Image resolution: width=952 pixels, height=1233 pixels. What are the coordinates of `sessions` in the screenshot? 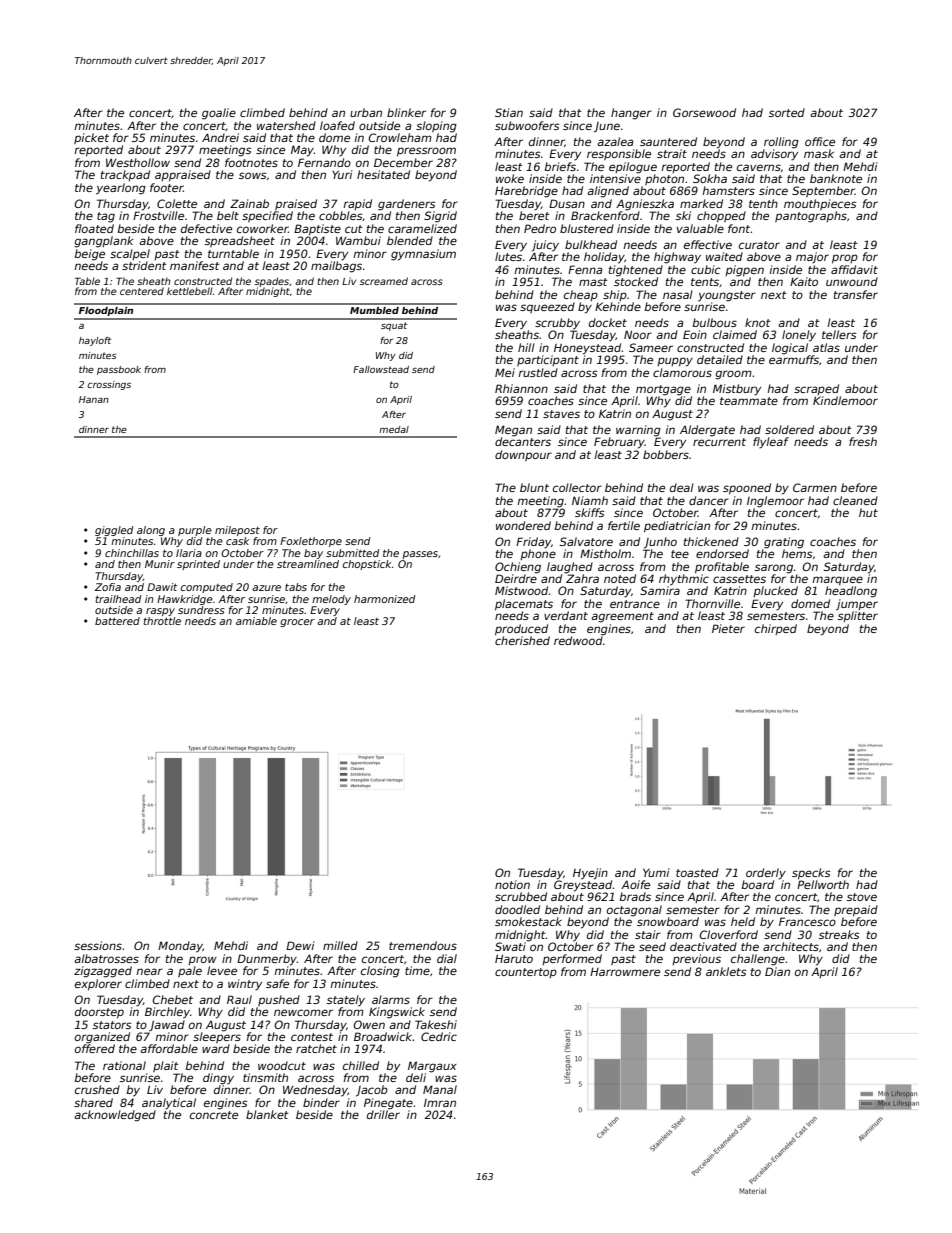 It's located at (98, 945).
